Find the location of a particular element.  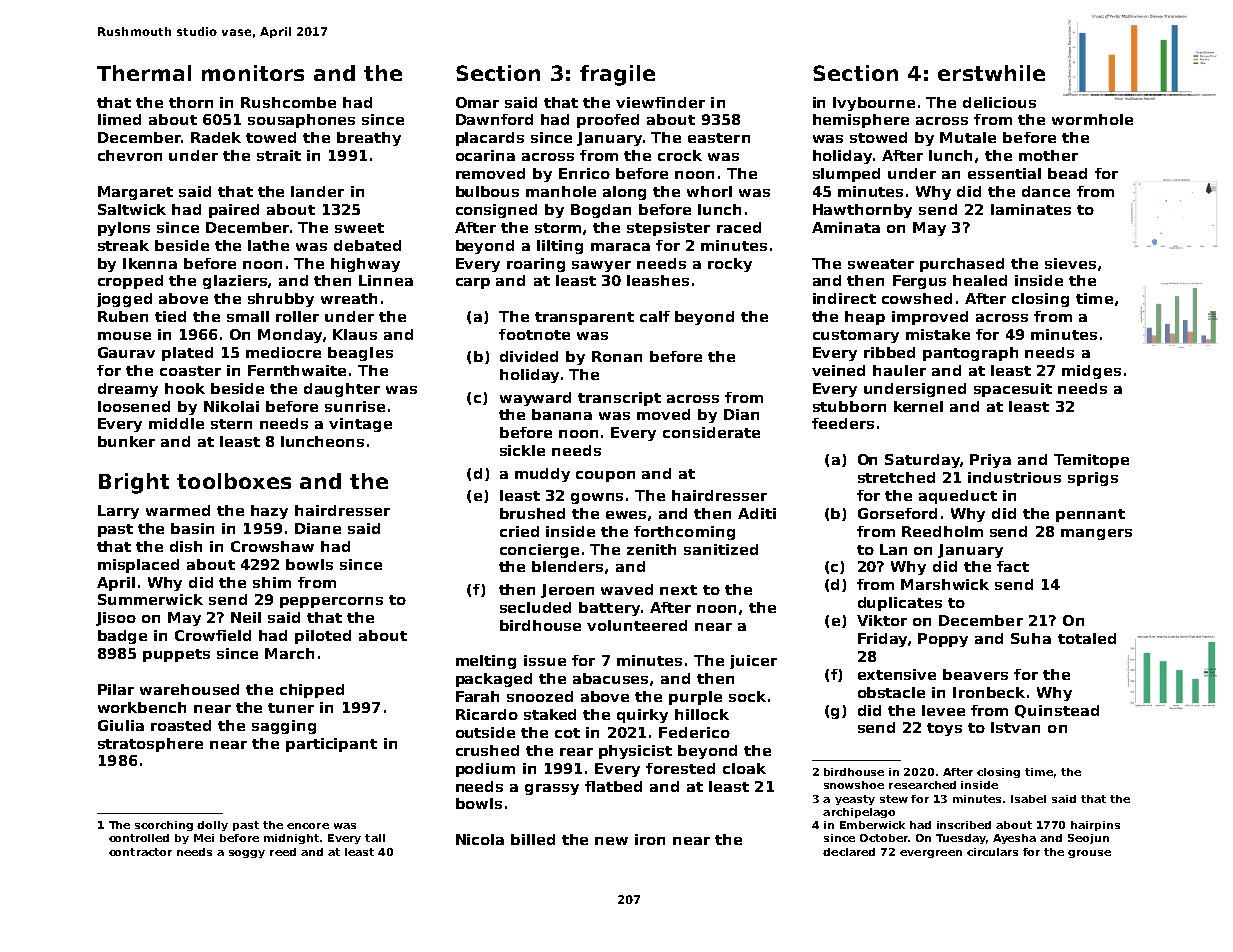

Aditi is located at coordinates (757, 513).
